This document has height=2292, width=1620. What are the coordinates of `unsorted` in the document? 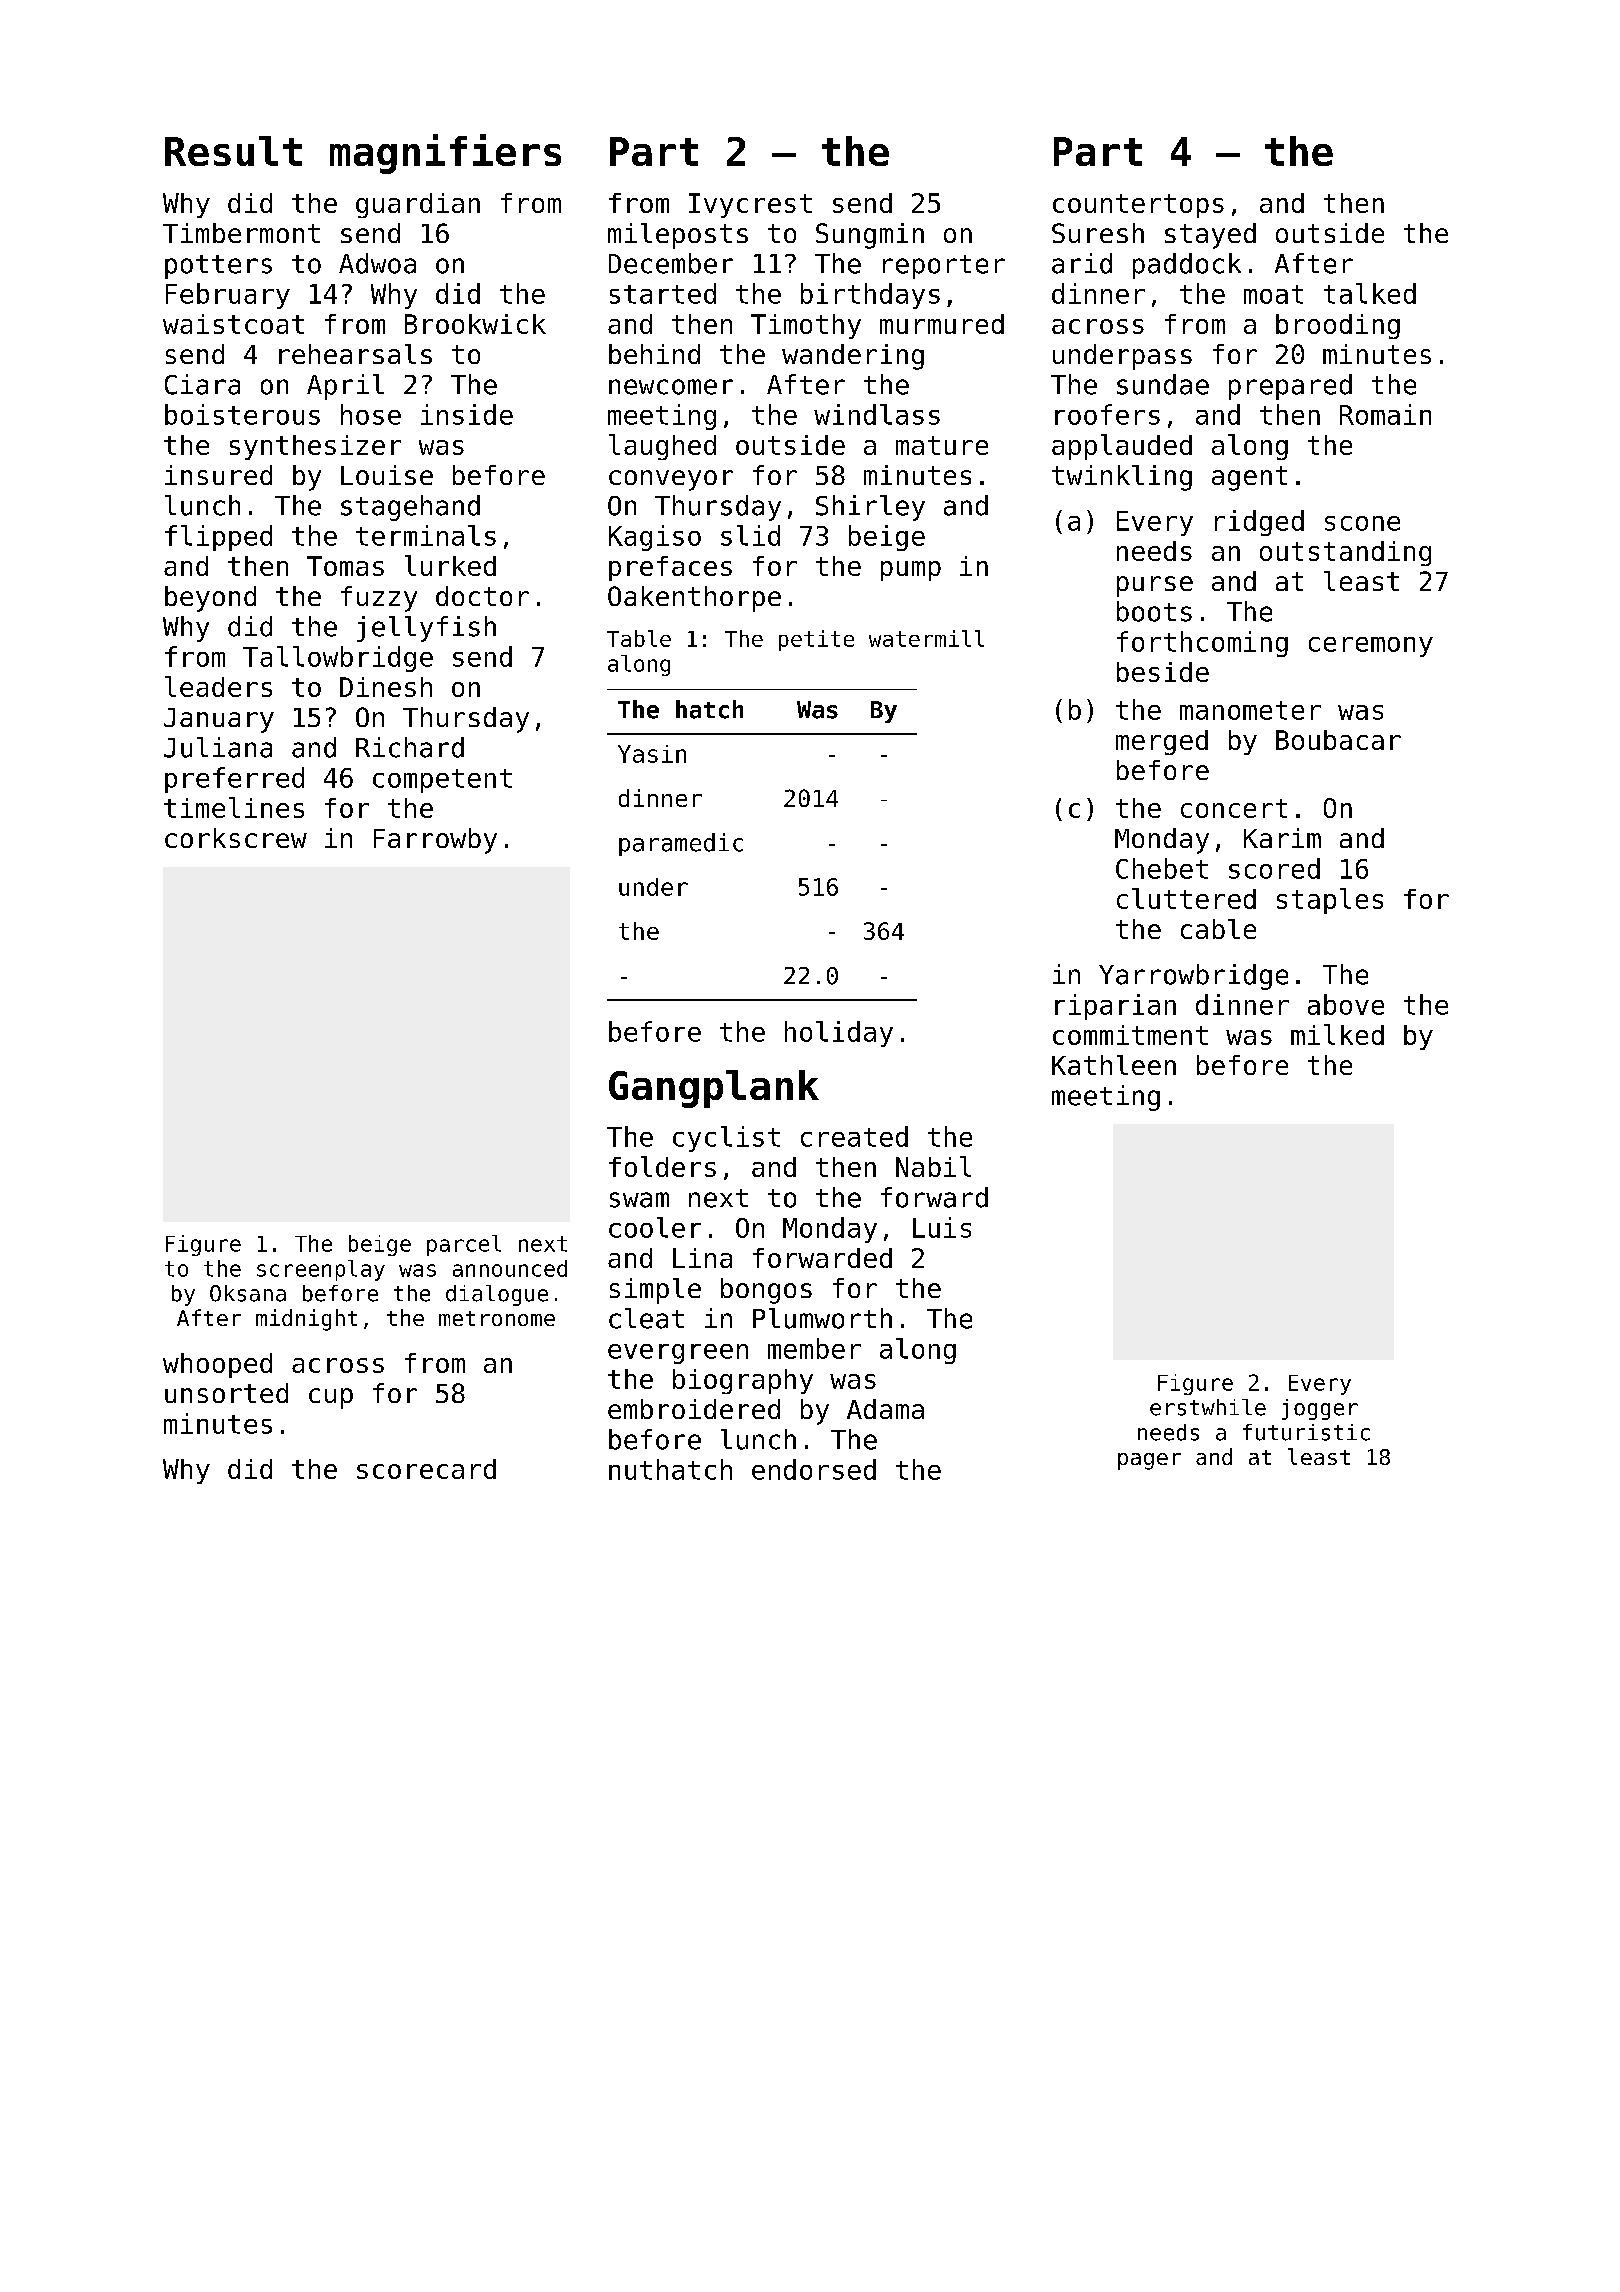 It's located at (226, 1393).
